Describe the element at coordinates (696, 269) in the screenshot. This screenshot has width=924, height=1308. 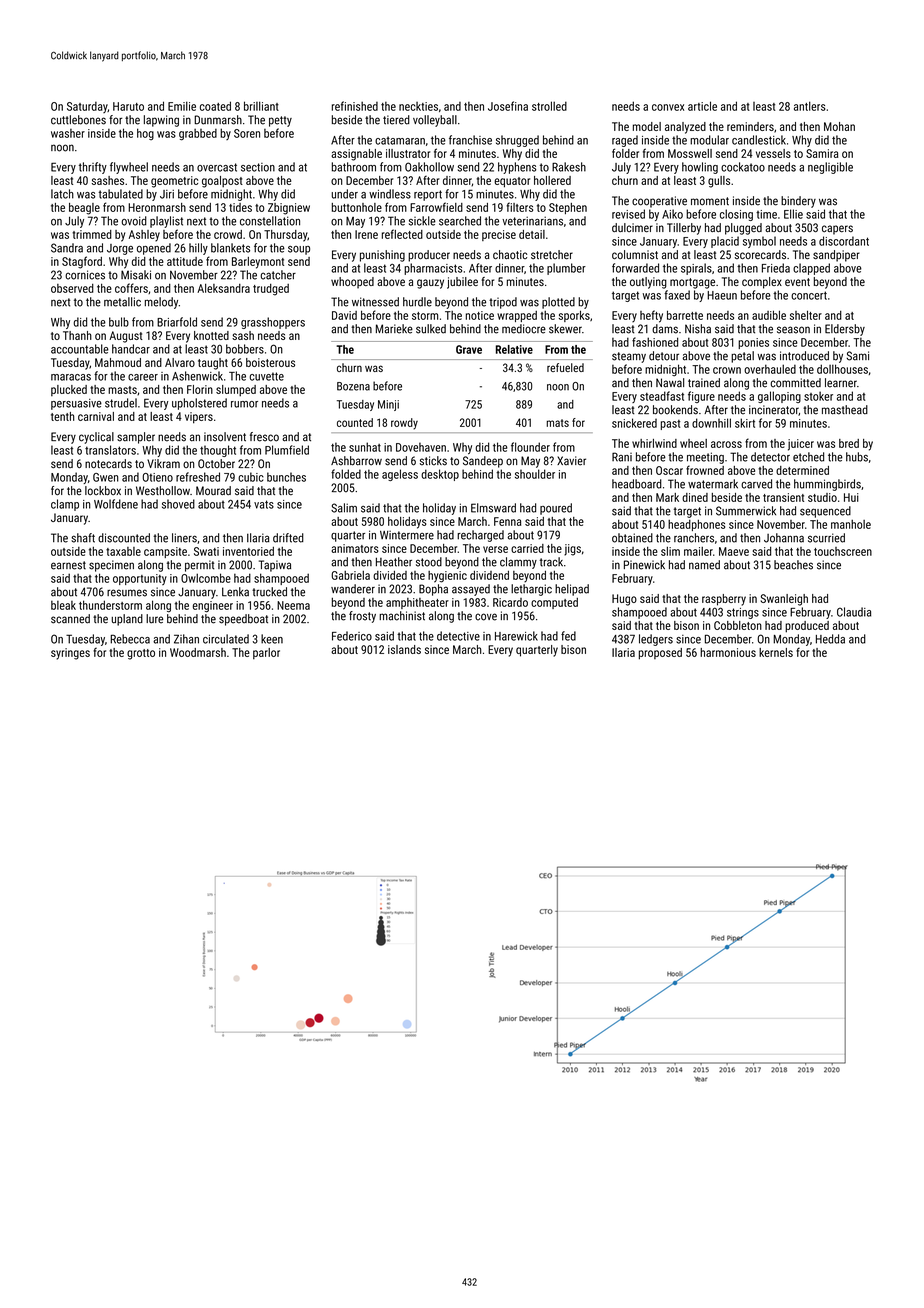
I see `spirals` at that location.
